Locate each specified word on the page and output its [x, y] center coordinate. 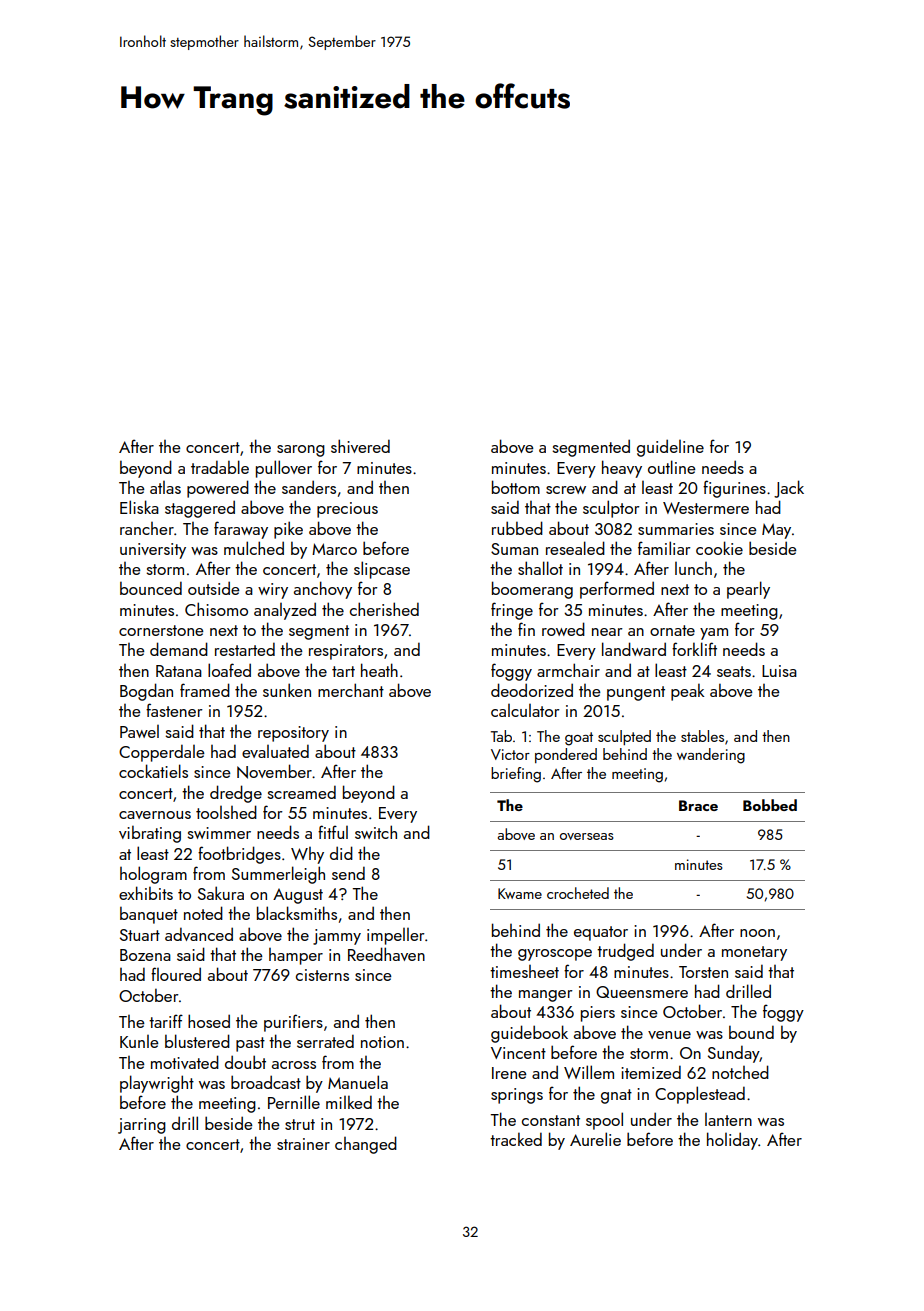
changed [366, 1145]
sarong [301, 451]
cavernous [155, 815]
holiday [732, 1141]
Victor [510, 754]
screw [566, 490]
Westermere [706, 508]
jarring [142, 1126]
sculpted [624, 737]
